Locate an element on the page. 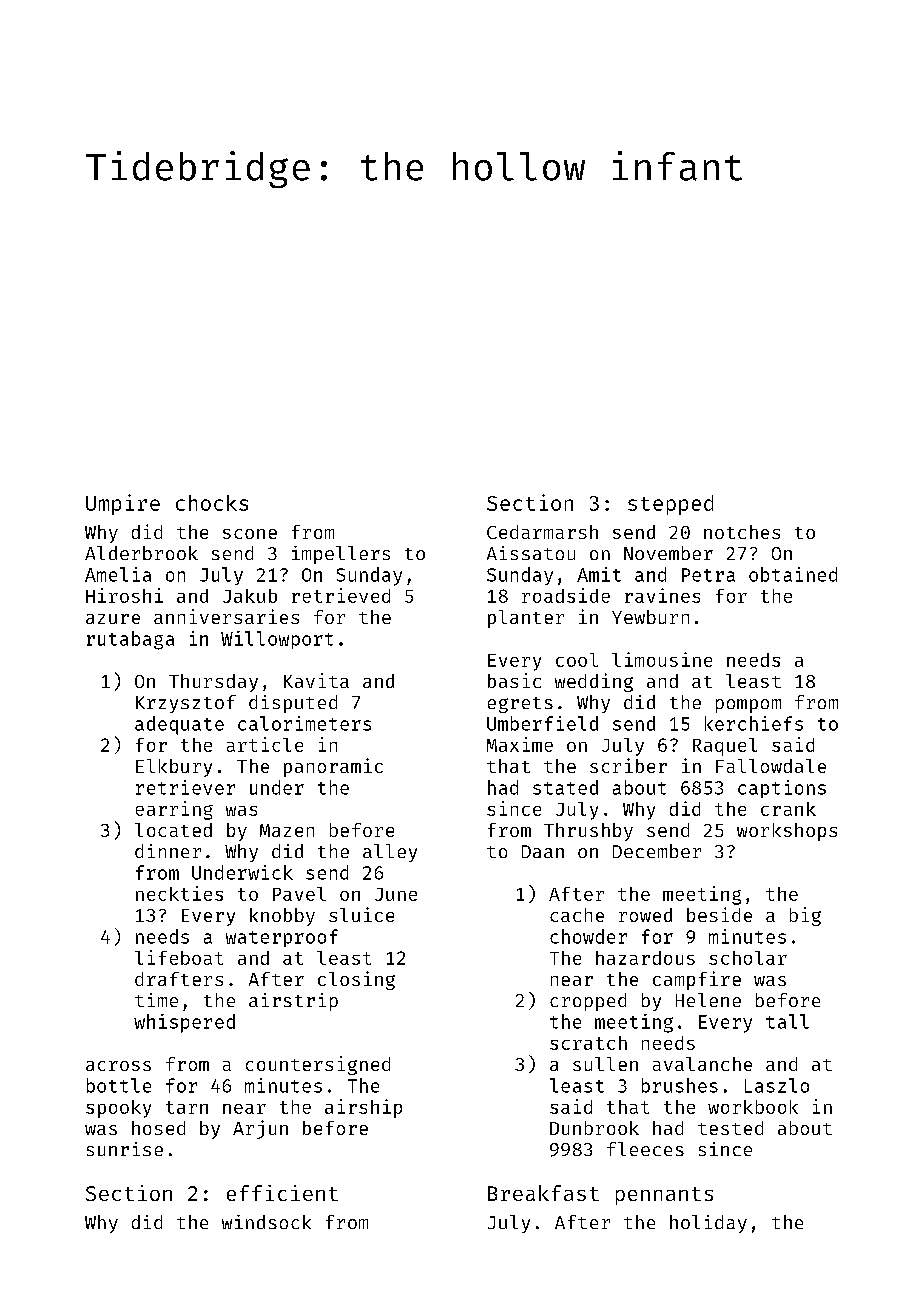 The image size is (924, 1314). November is located at coordinates (668, 553).
